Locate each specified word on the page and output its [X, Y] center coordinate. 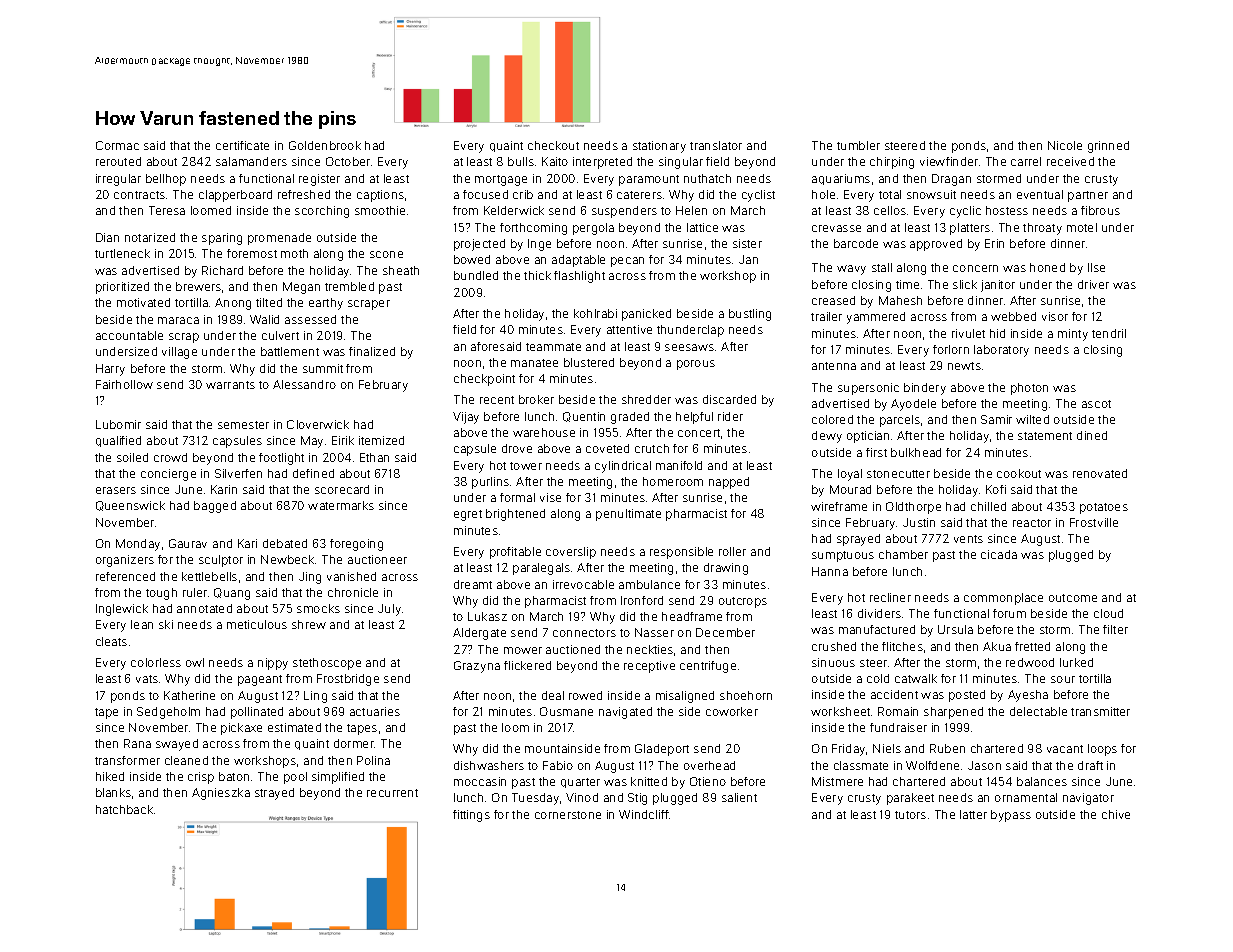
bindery [925, 389]
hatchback [124, 809]
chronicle [353, 592]
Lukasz [487, 616]
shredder [646, 399]
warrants [230, 385]
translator [716, 145]
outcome [1073, 598]
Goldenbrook [325, 145]
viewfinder [949, 161]
